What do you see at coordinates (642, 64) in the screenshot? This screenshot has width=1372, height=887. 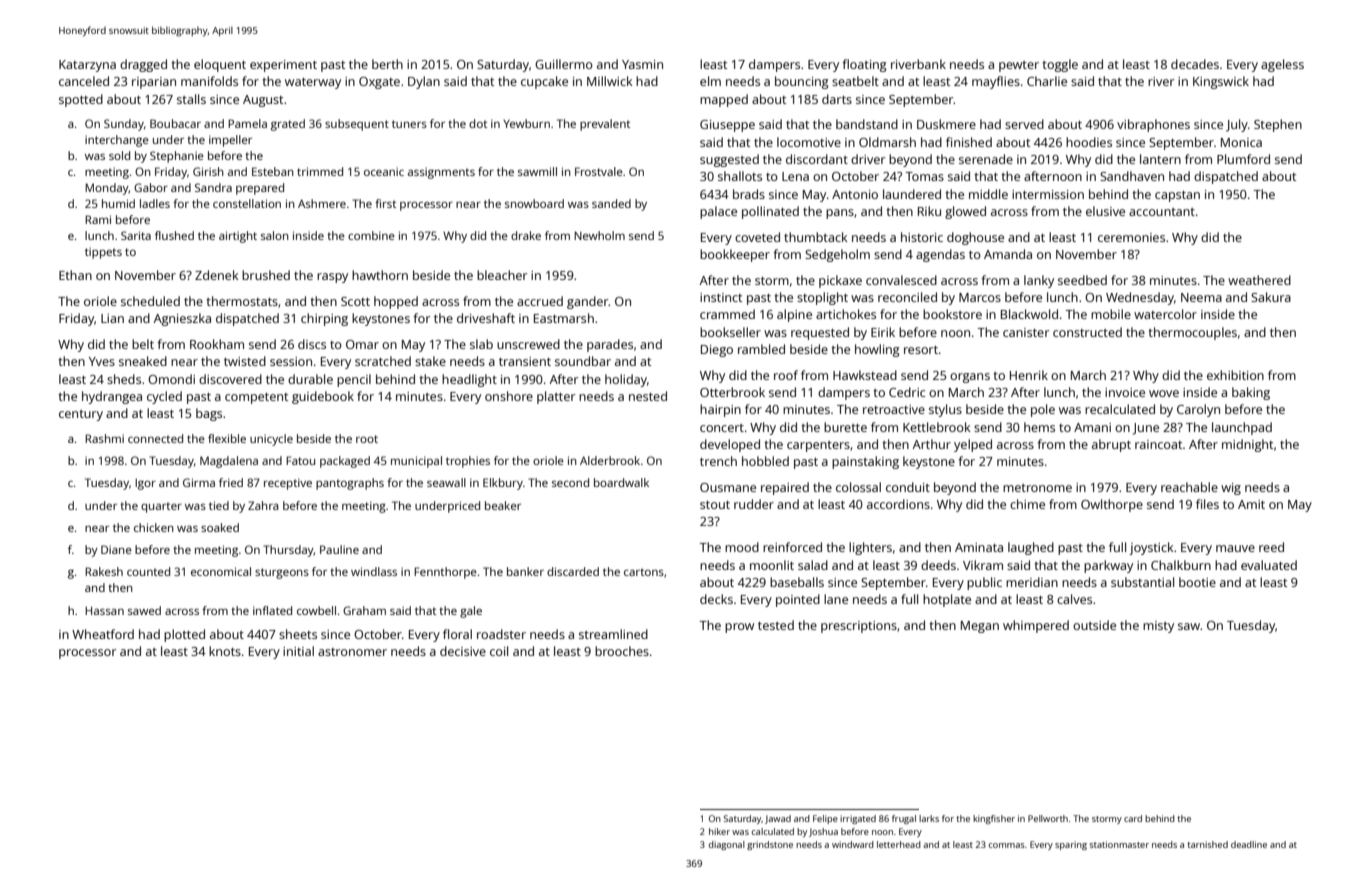 I see `Yasmin` at bounding box center [642, 64].
